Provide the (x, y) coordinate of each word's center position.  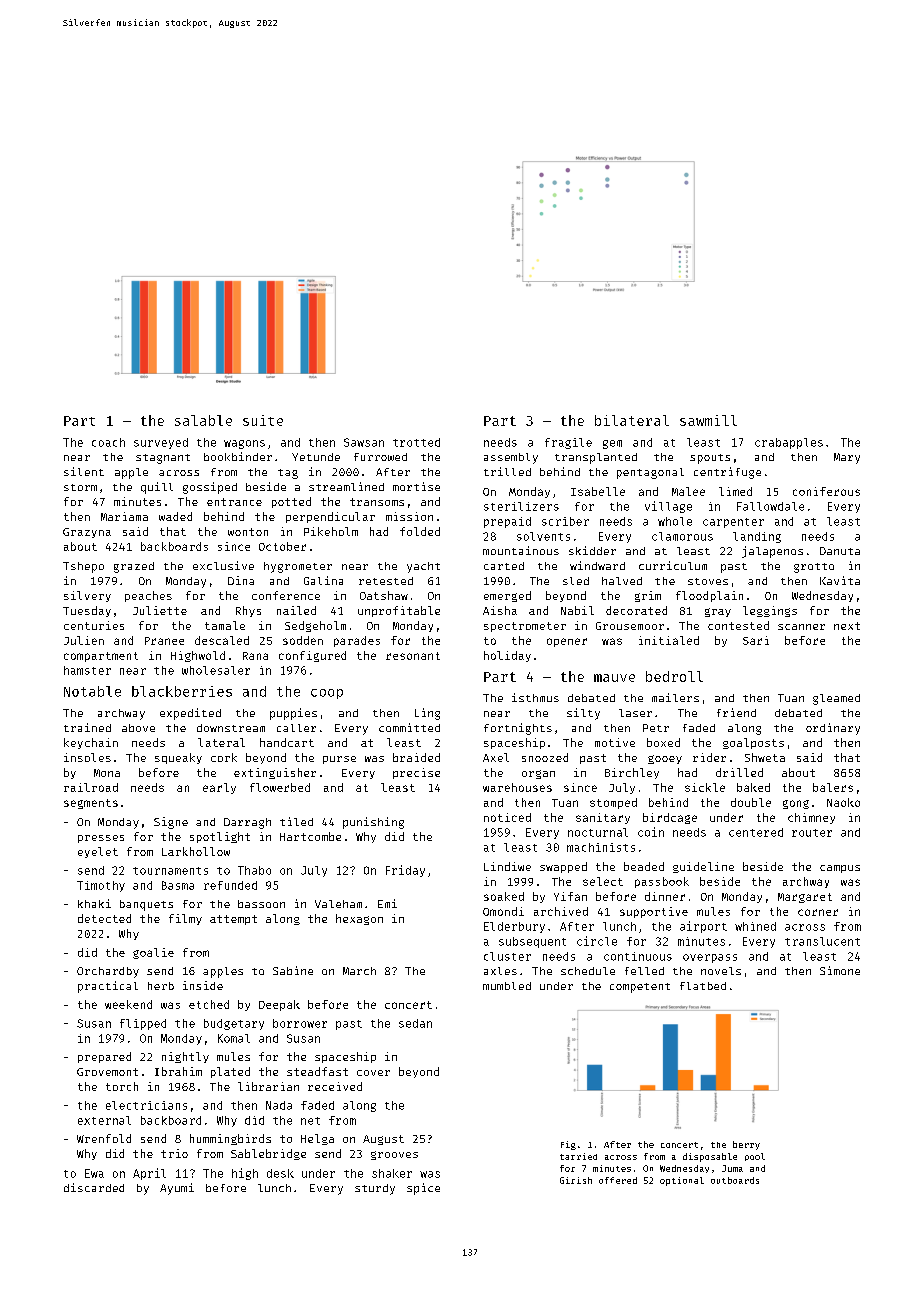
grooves (394, 1155)
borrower (300, 1023)
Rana (255, 656)
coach (108, 442)
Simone (840, 970)
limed (735, 491)
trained (87, 727)
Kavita (840, 580)
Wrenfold (104, 1138)
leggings (770, 611)
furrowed (380, 457)
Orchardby (108, 972)
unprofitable (399, 611)
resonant (413, 656)
